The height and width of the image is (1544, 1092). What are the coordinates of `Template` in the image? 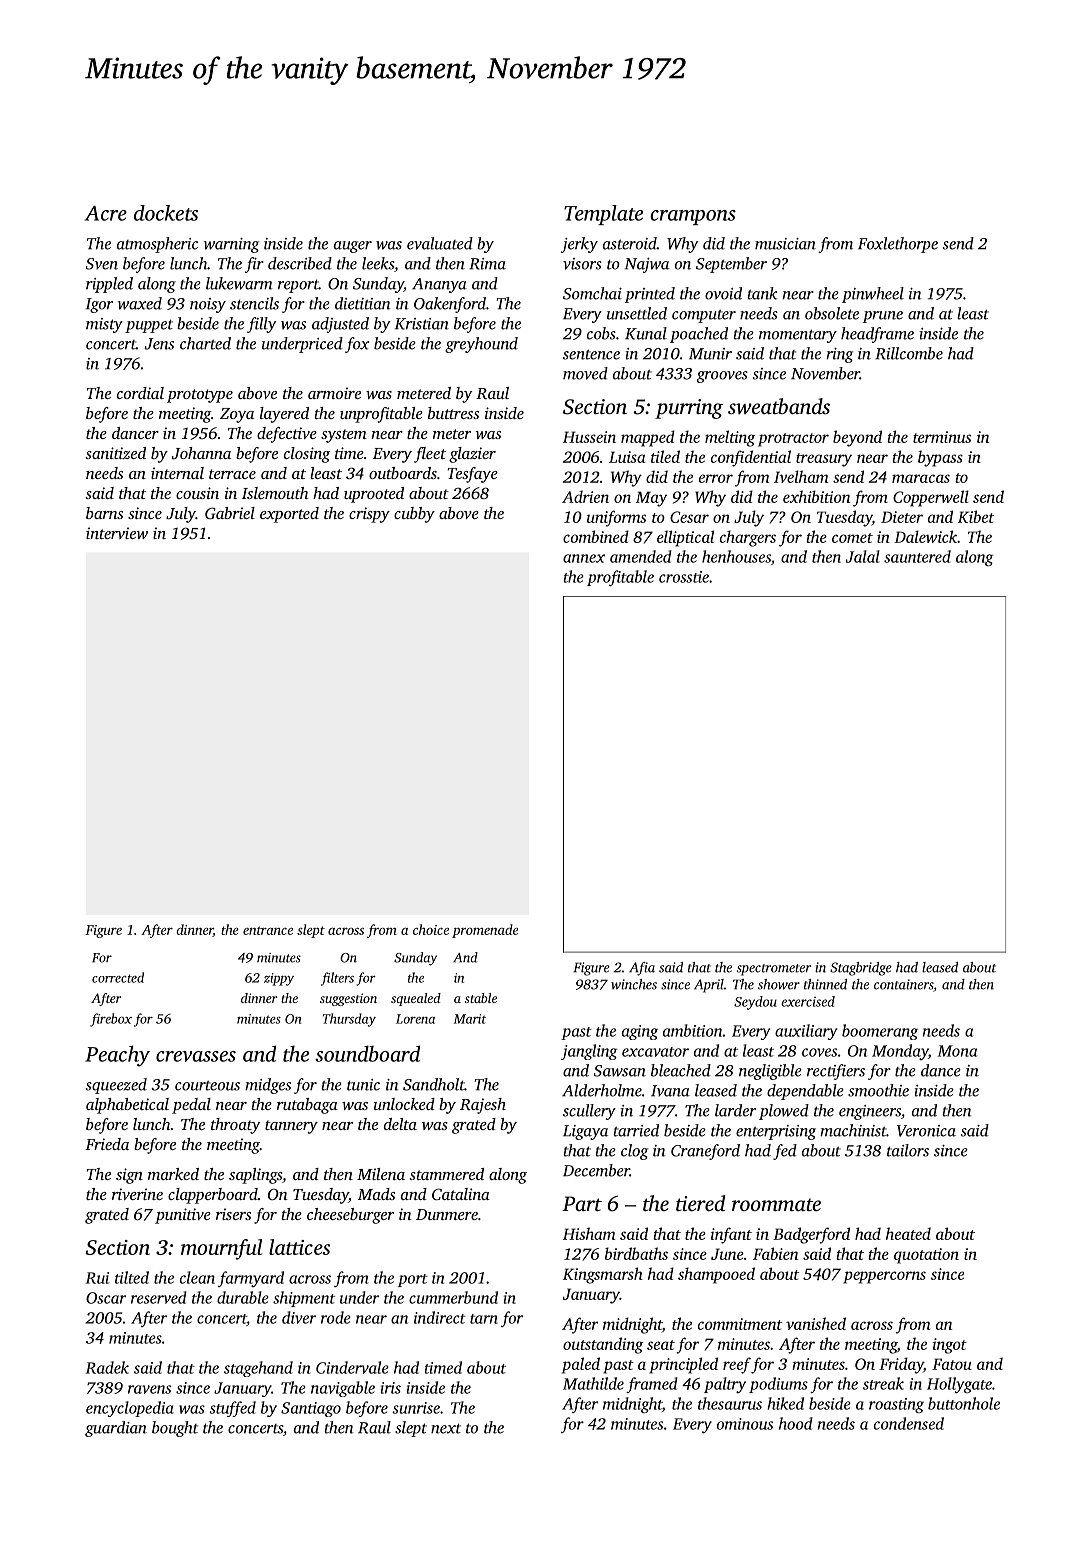 It's located at (603, 215).
